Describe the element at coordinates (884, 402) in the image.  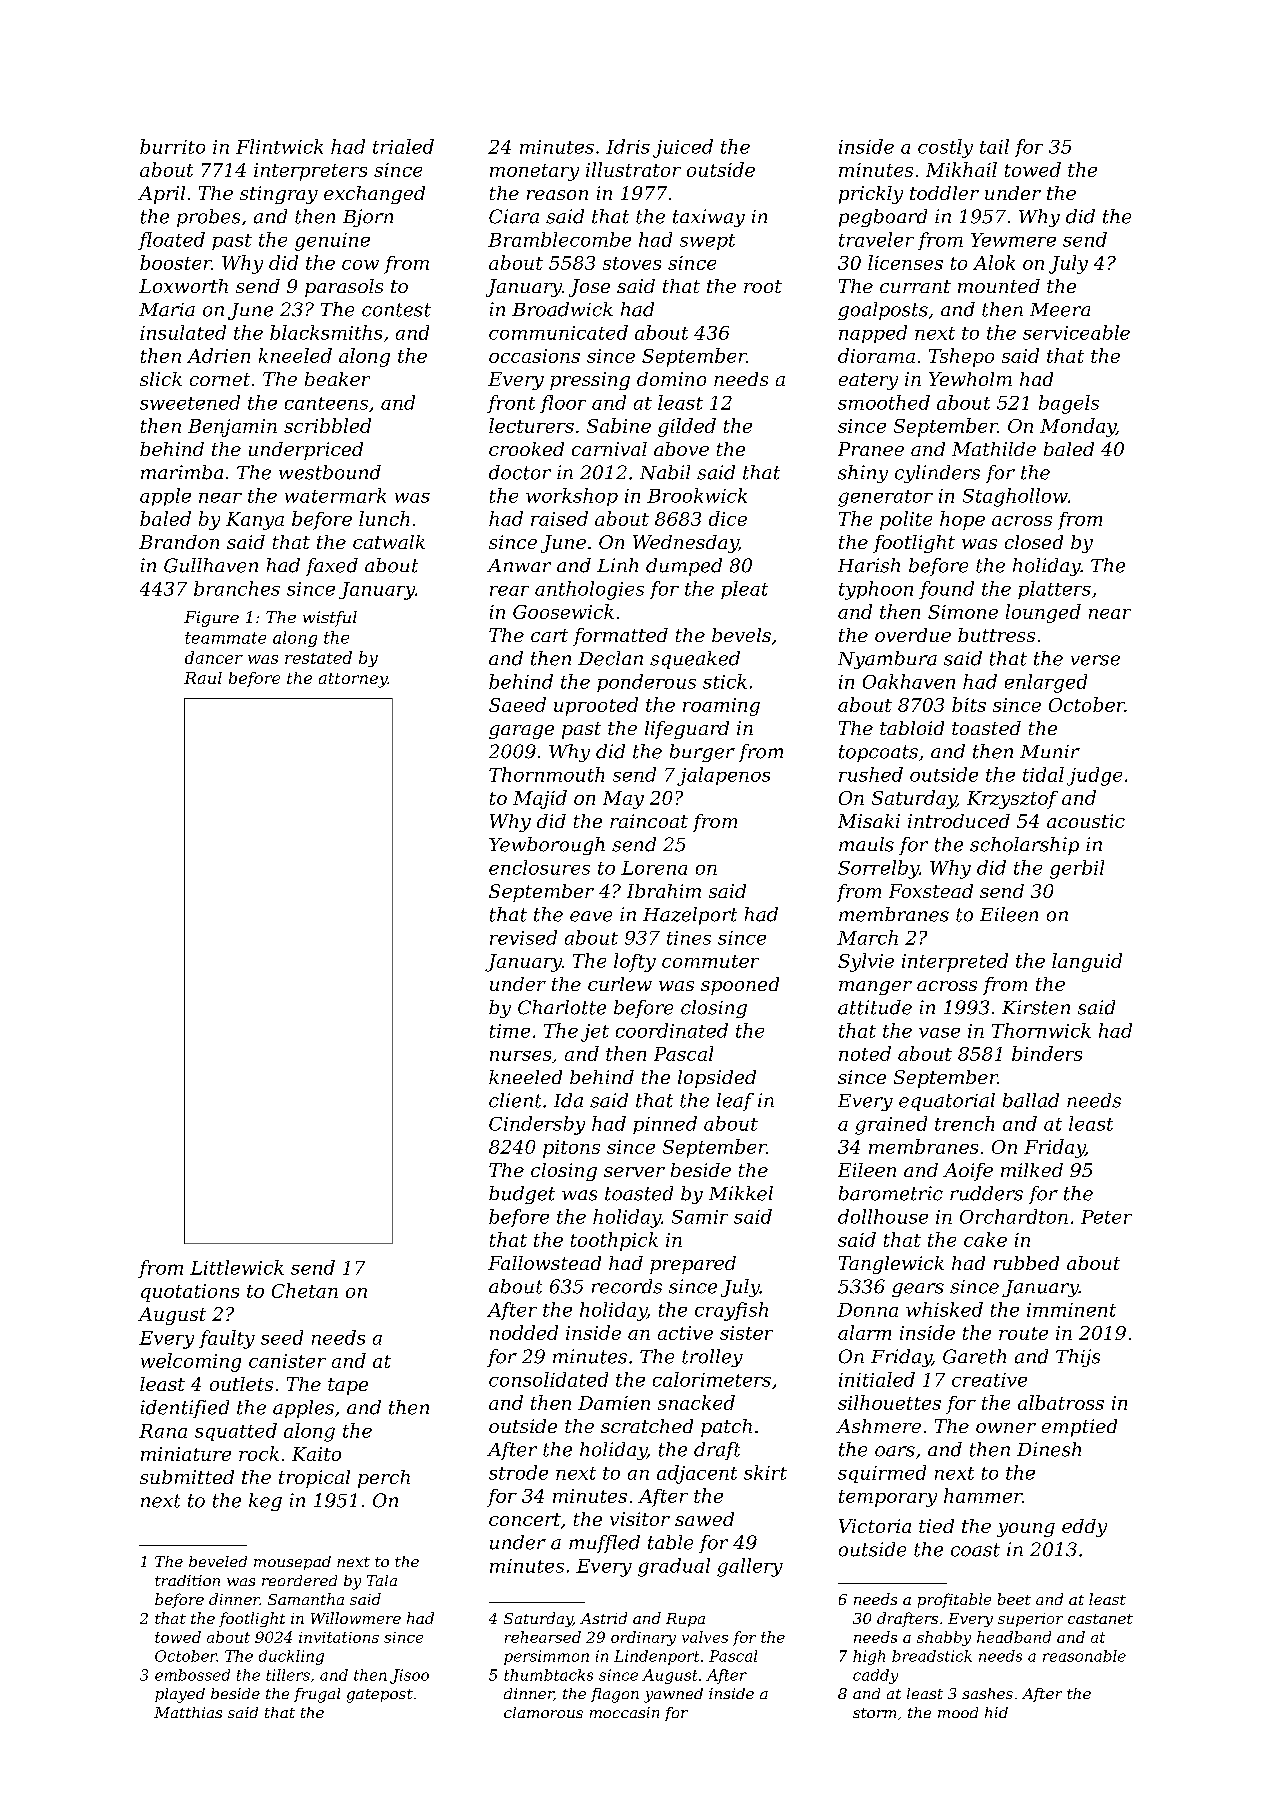
I see `smoothed` at that location.
